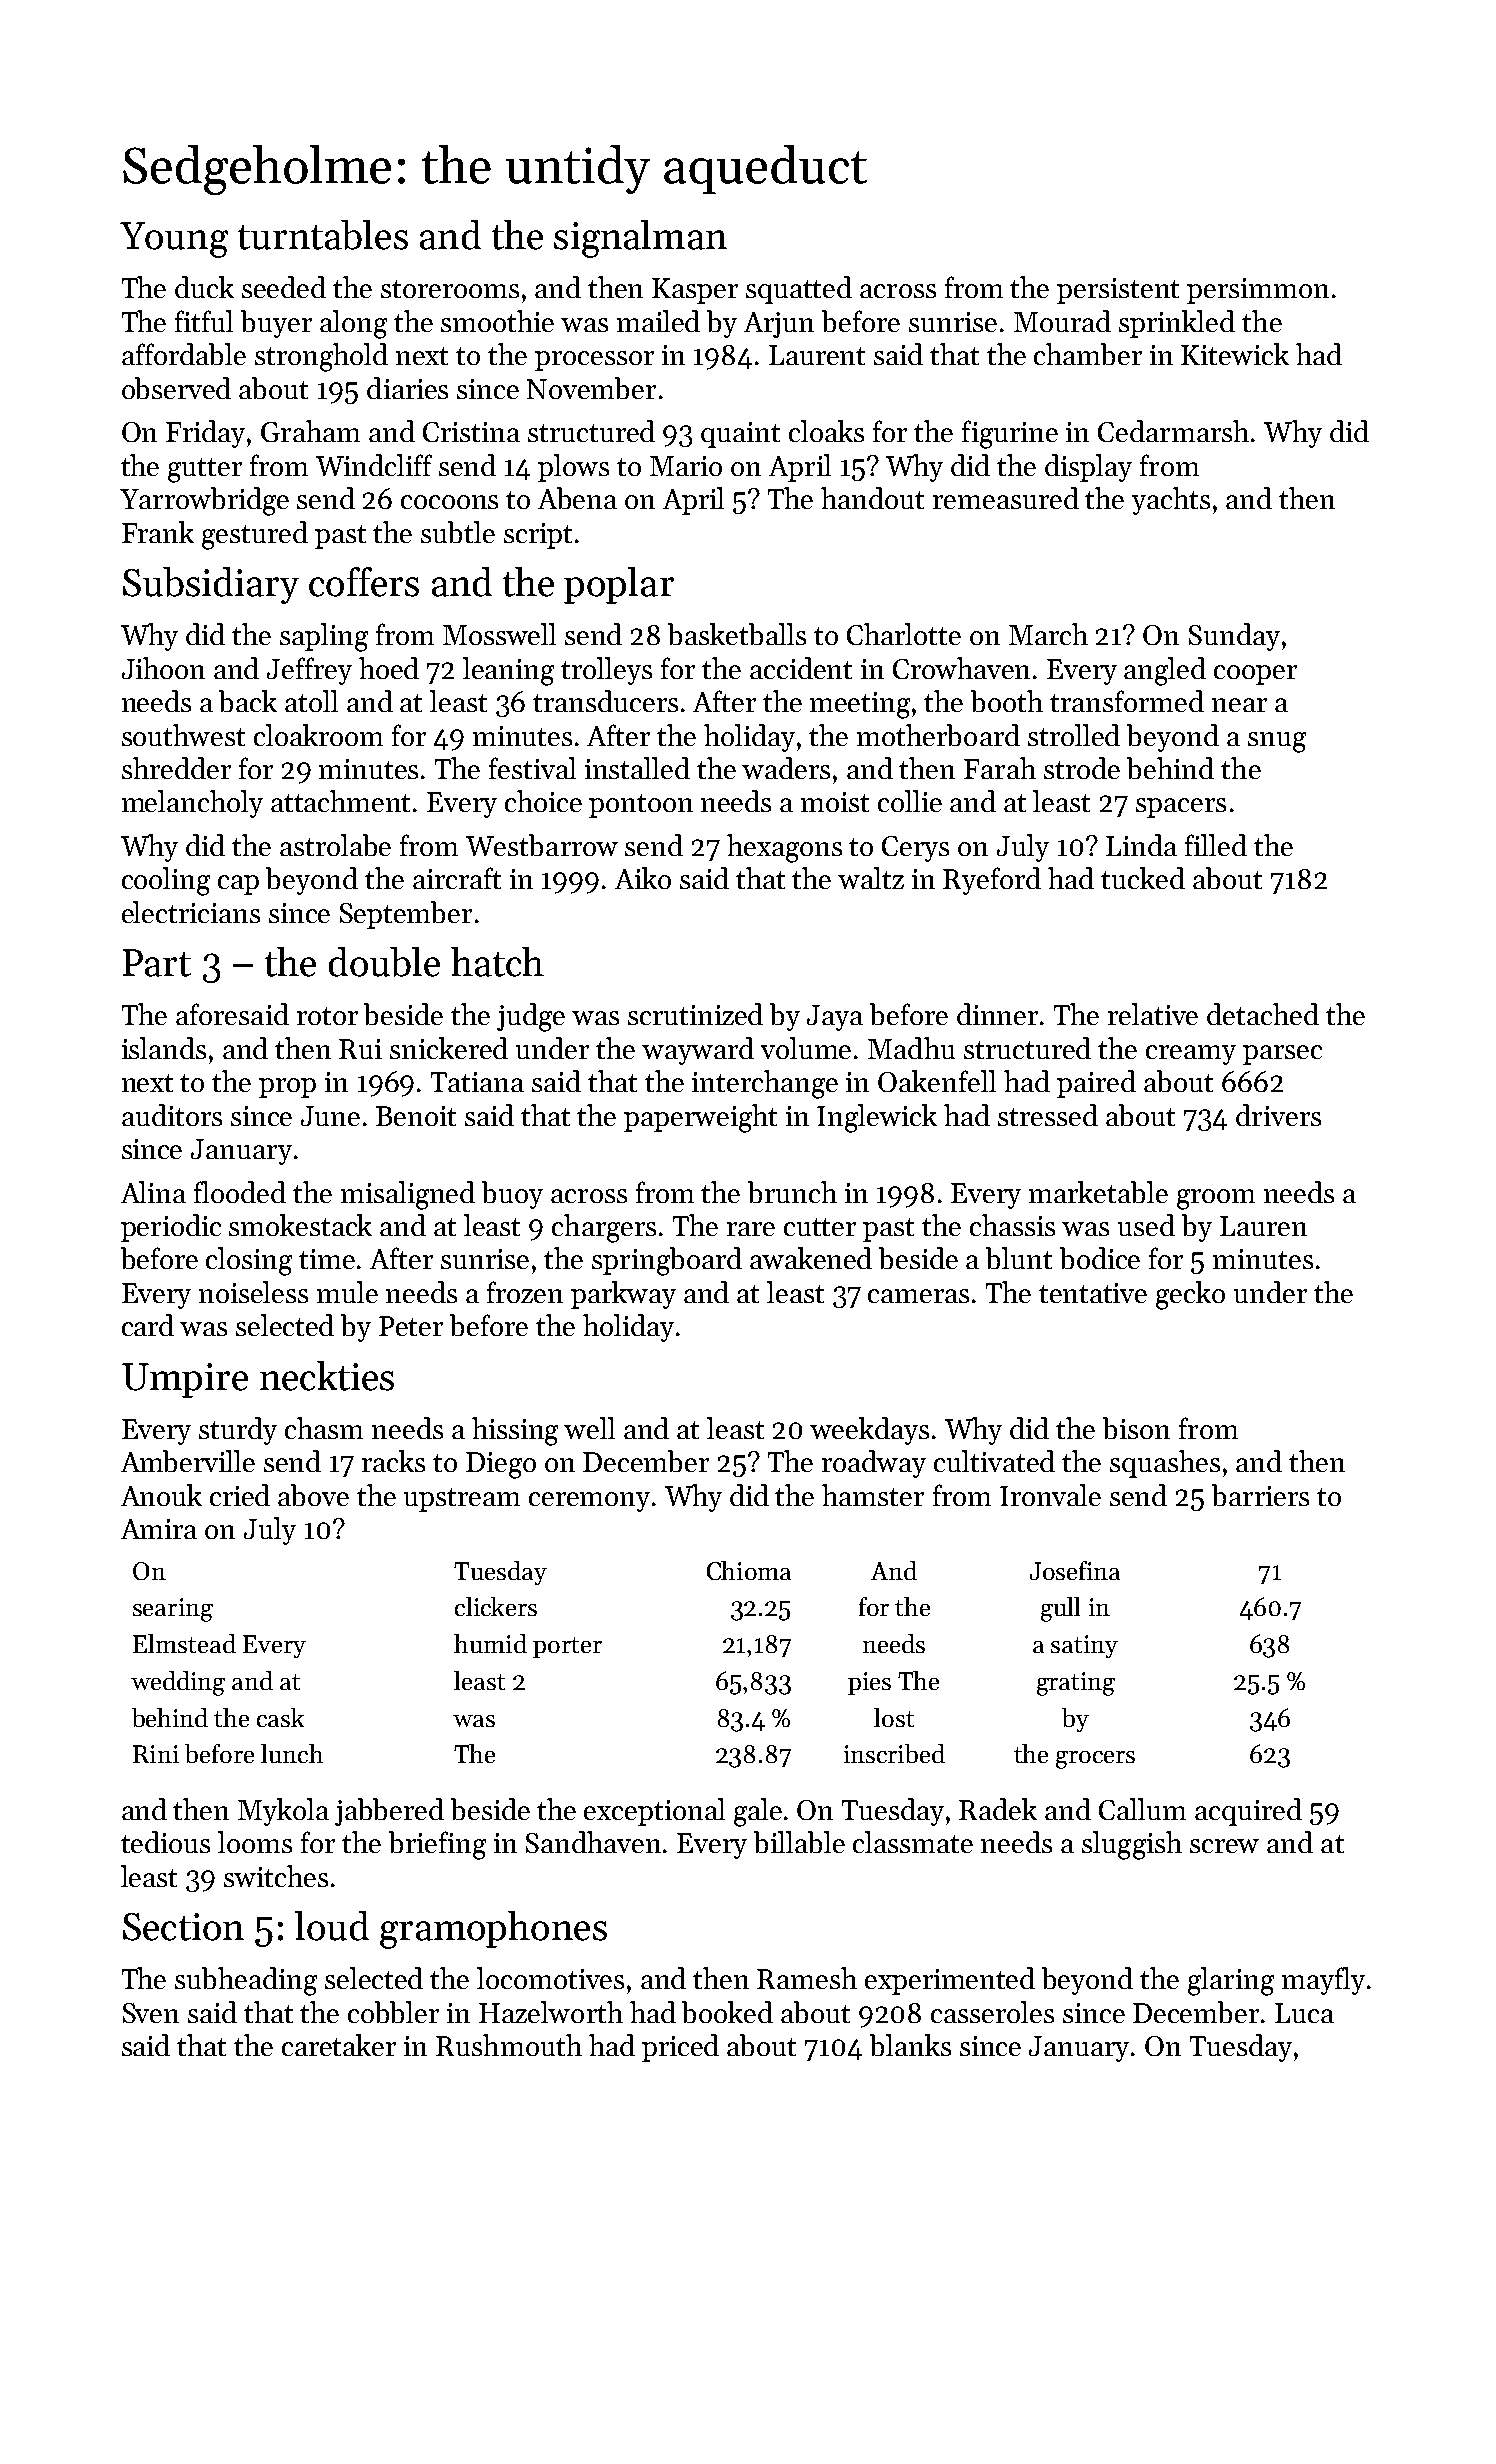  What do you see at coordinates (918, 1296) in the page?
I see `cameras` at bounding box center [918, 1296].
